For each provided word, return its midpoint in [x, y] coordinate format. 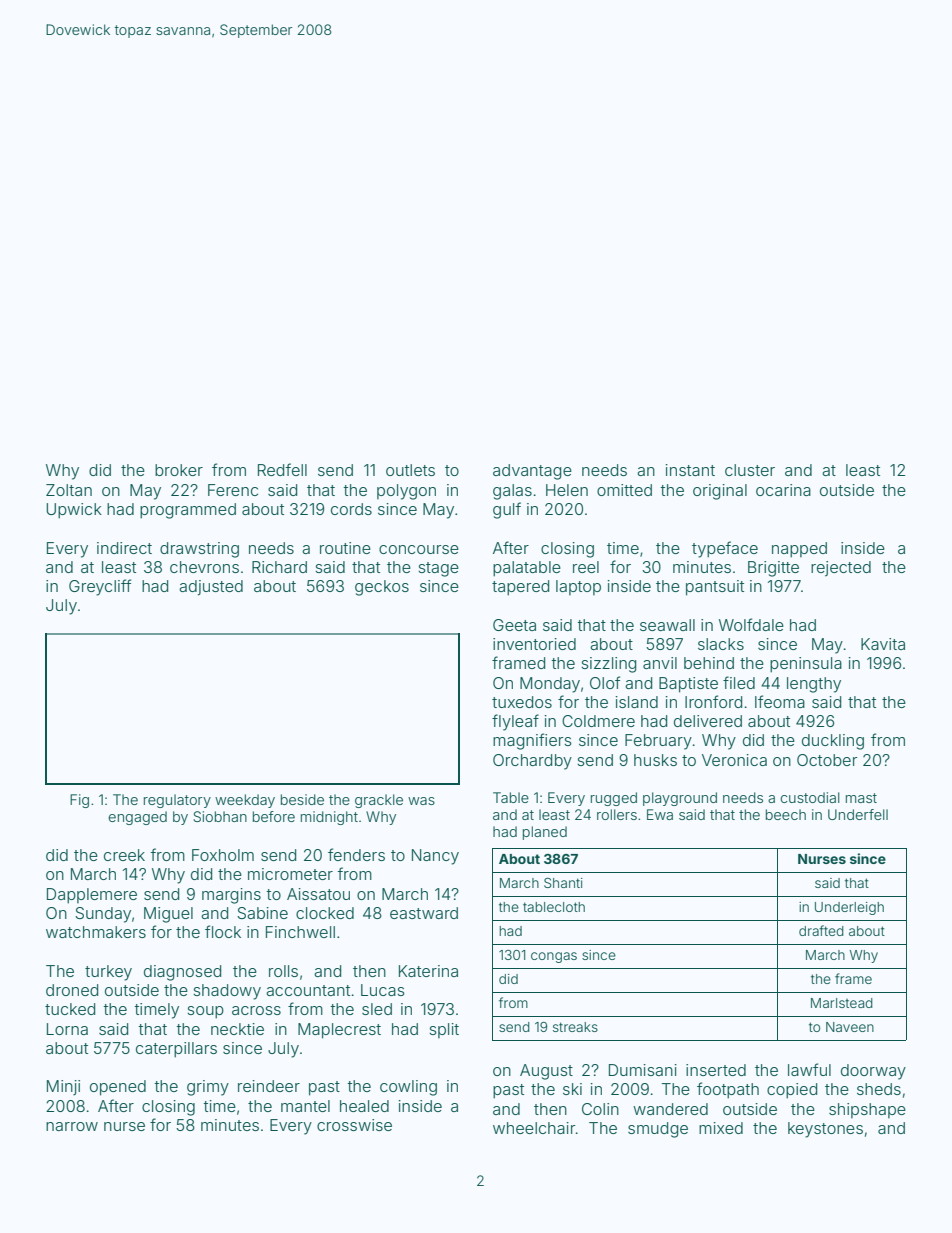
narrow [72, 1126]
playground [680, 799]
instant [690, 470]
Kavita [883, 644]
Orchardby [532, 762]
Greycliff [100, 587]
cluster [750, 470]
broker [179, 470]
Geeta [514, 625]
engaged [137, 818]
